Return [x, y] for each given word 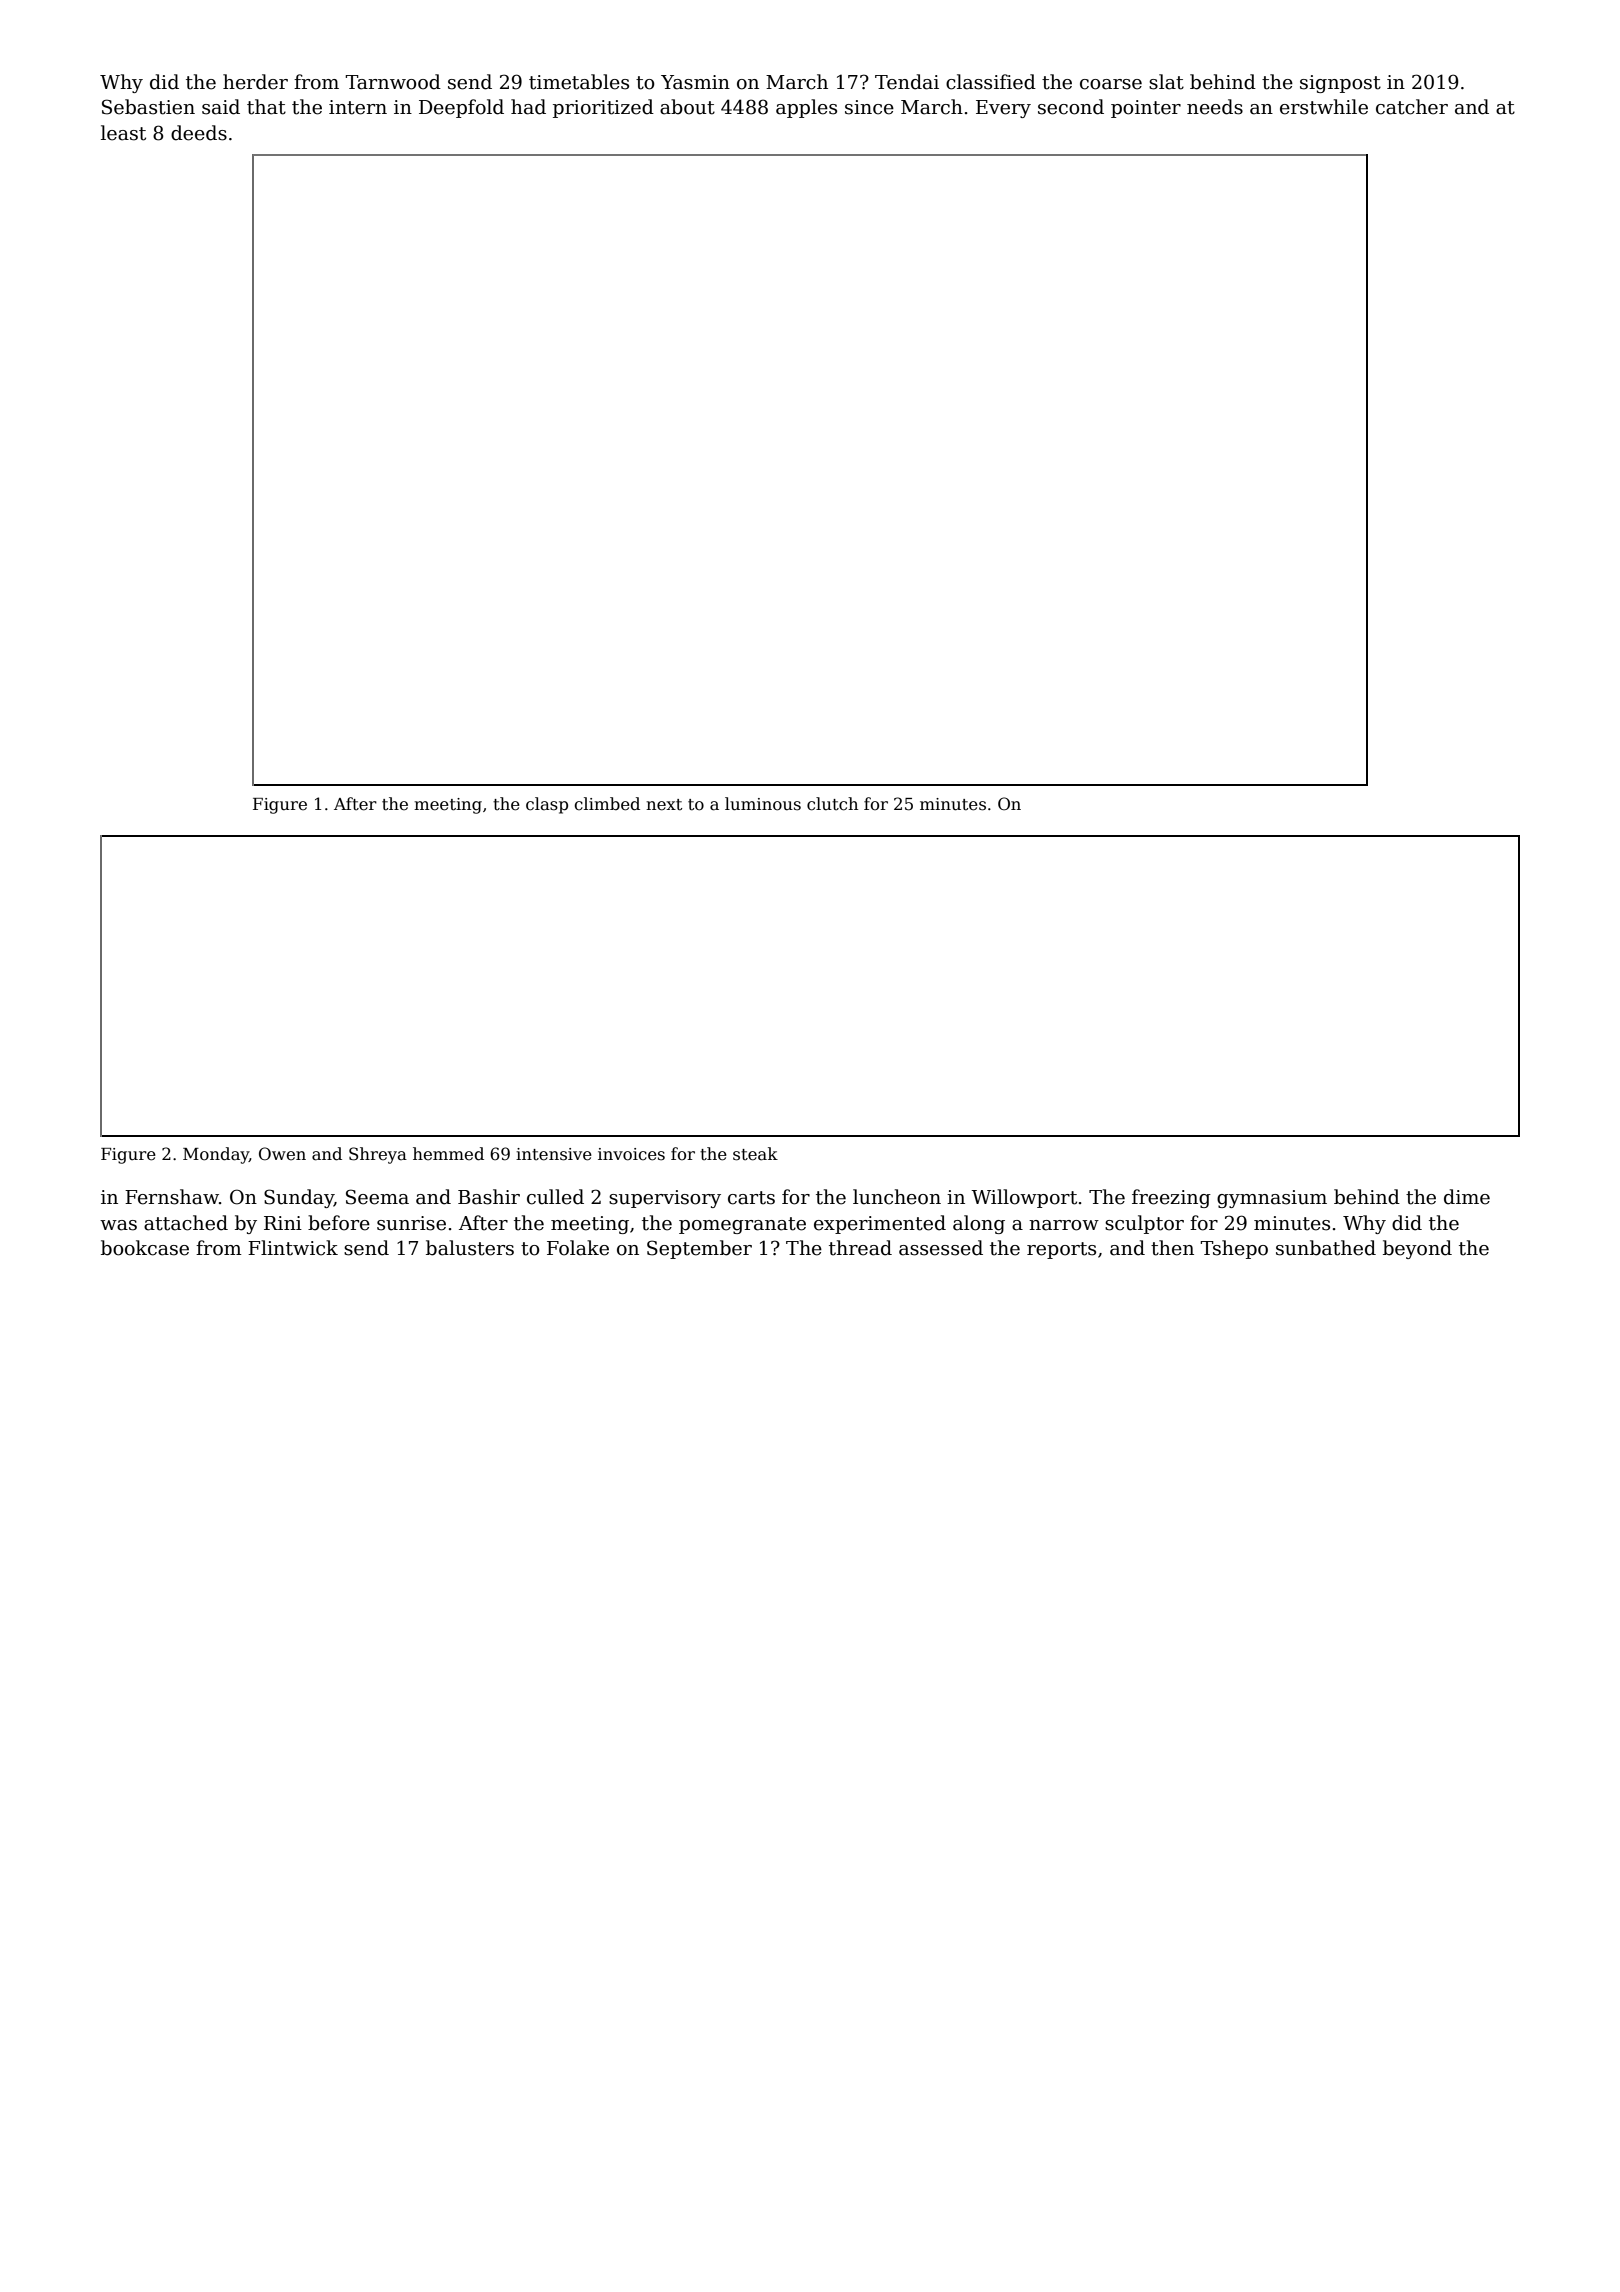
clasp [547, 805]
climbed [607, 804]
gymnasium [1272, 1199]
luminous [763, 804]
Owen [282, 1154]
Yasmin [695, 82]
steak [755, 1154]
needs [1215, 107]
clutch [832, 804]
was [118, 1225]
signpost [1340, 84]
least [123, 133]
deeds [199, 133]
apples [806, 108]
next [664, 805]
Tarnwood [393, 82]
